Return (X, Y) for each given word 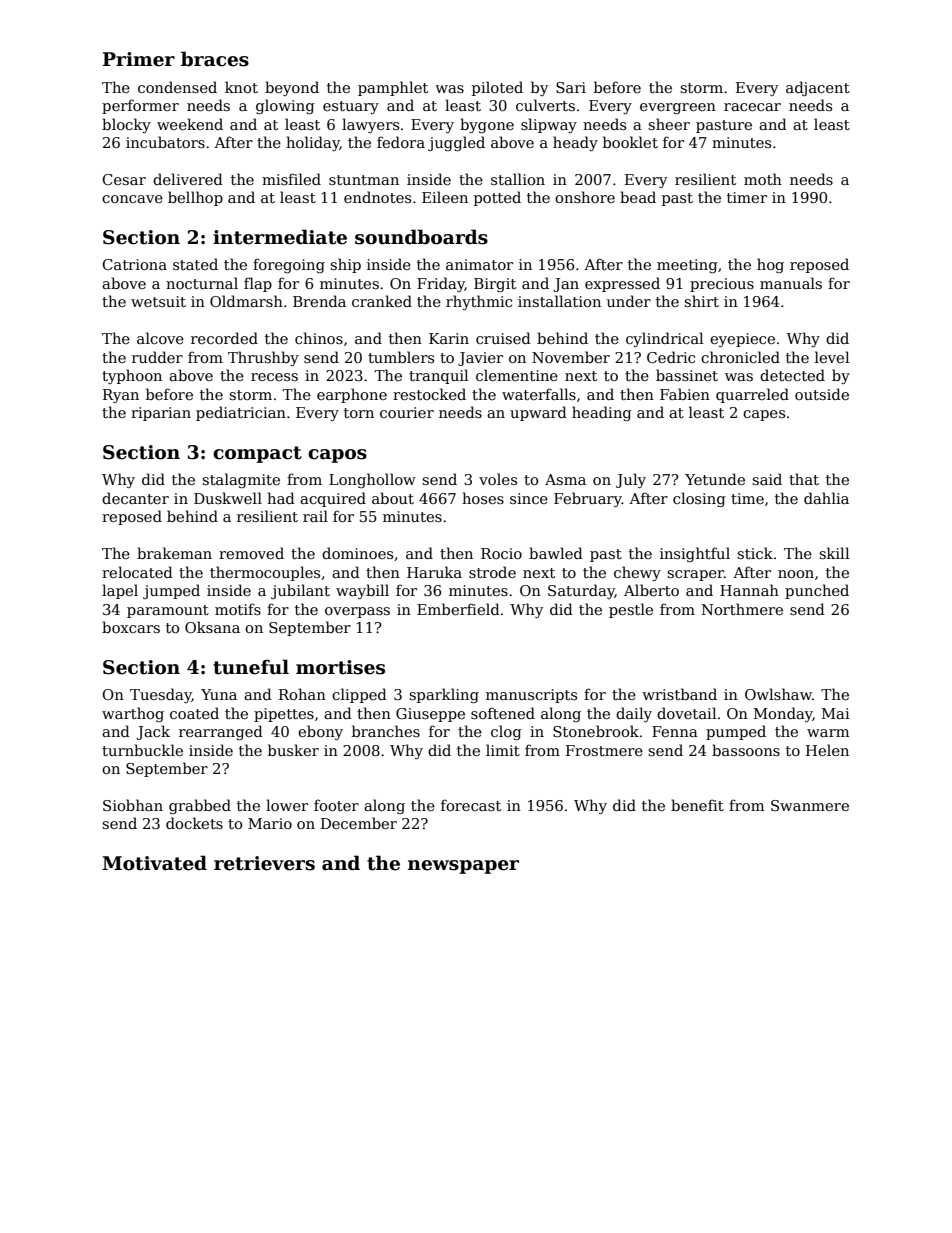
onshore (585, 197)
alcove (160, 338)
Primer (139, 59)
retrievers (264, 863)
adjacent (818, 88)
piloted (497, 88)
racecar (752, 107)
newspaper (463, 867)
